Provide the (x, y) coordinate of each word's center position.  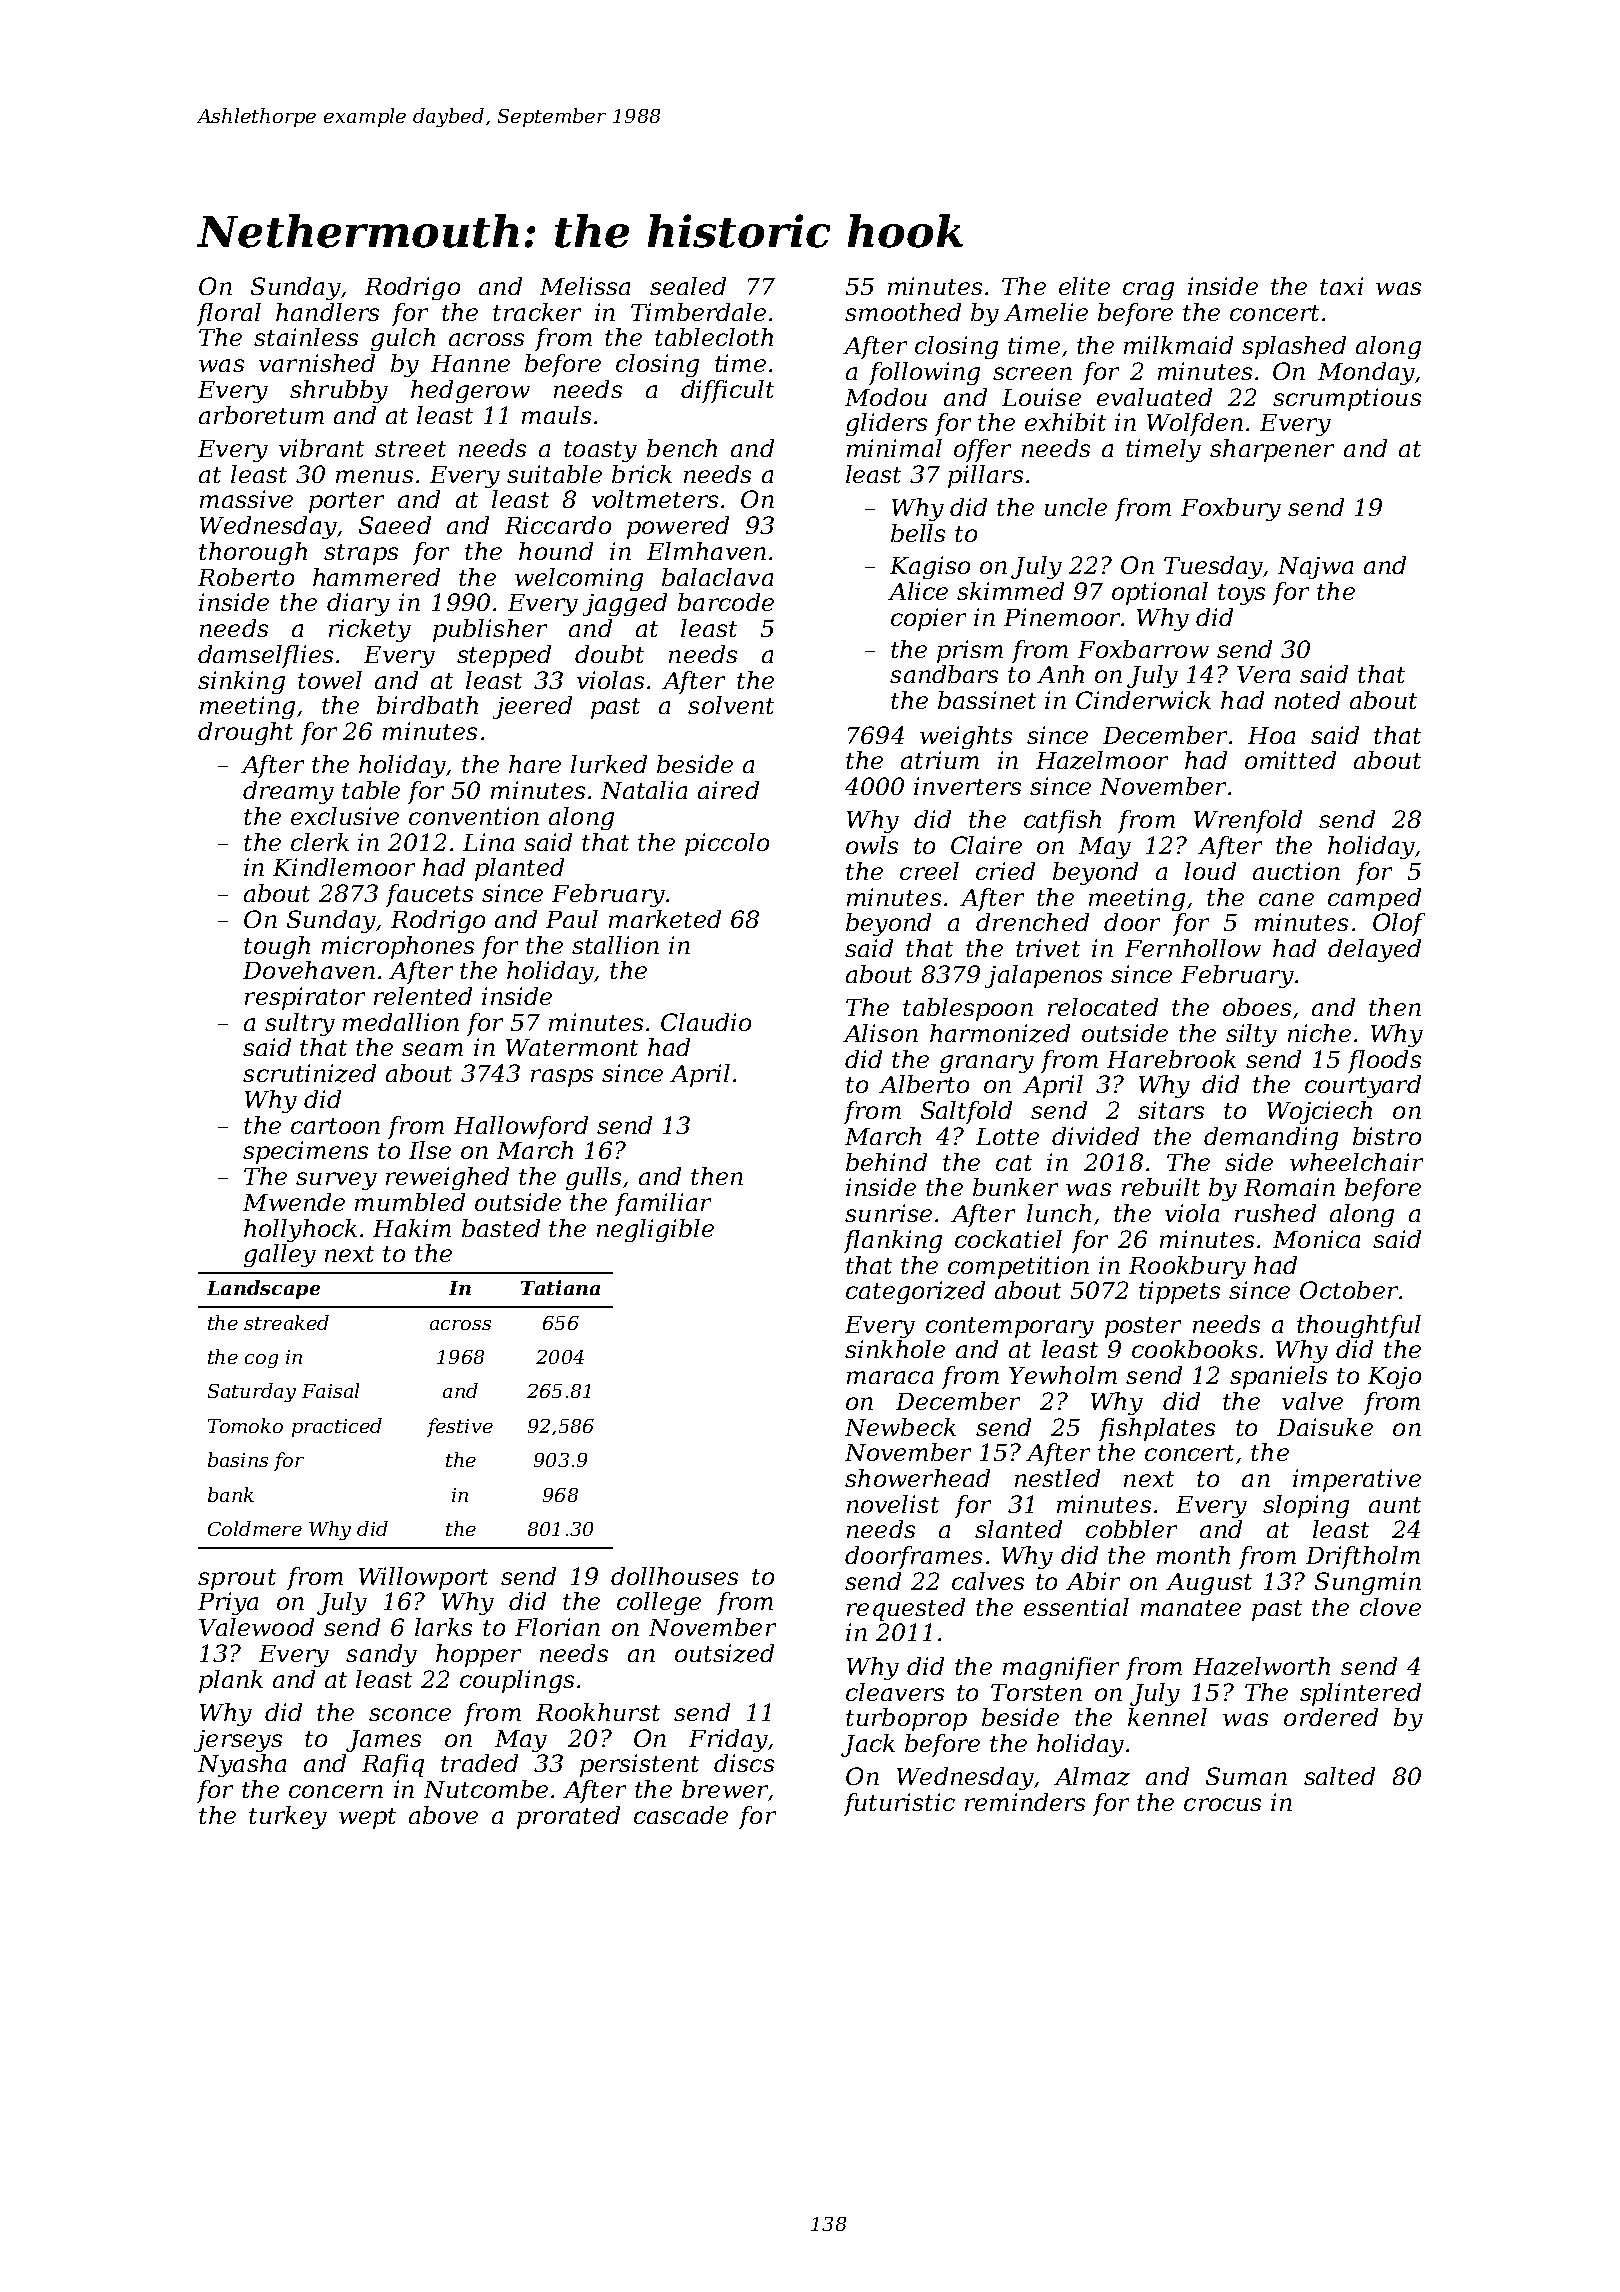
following (924, 373)
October (1349, 1290)
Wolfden (1195, 424)
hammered (376, 577)
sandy (381, 1655)
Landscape (263, 1289)
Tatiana (560, 1287)
